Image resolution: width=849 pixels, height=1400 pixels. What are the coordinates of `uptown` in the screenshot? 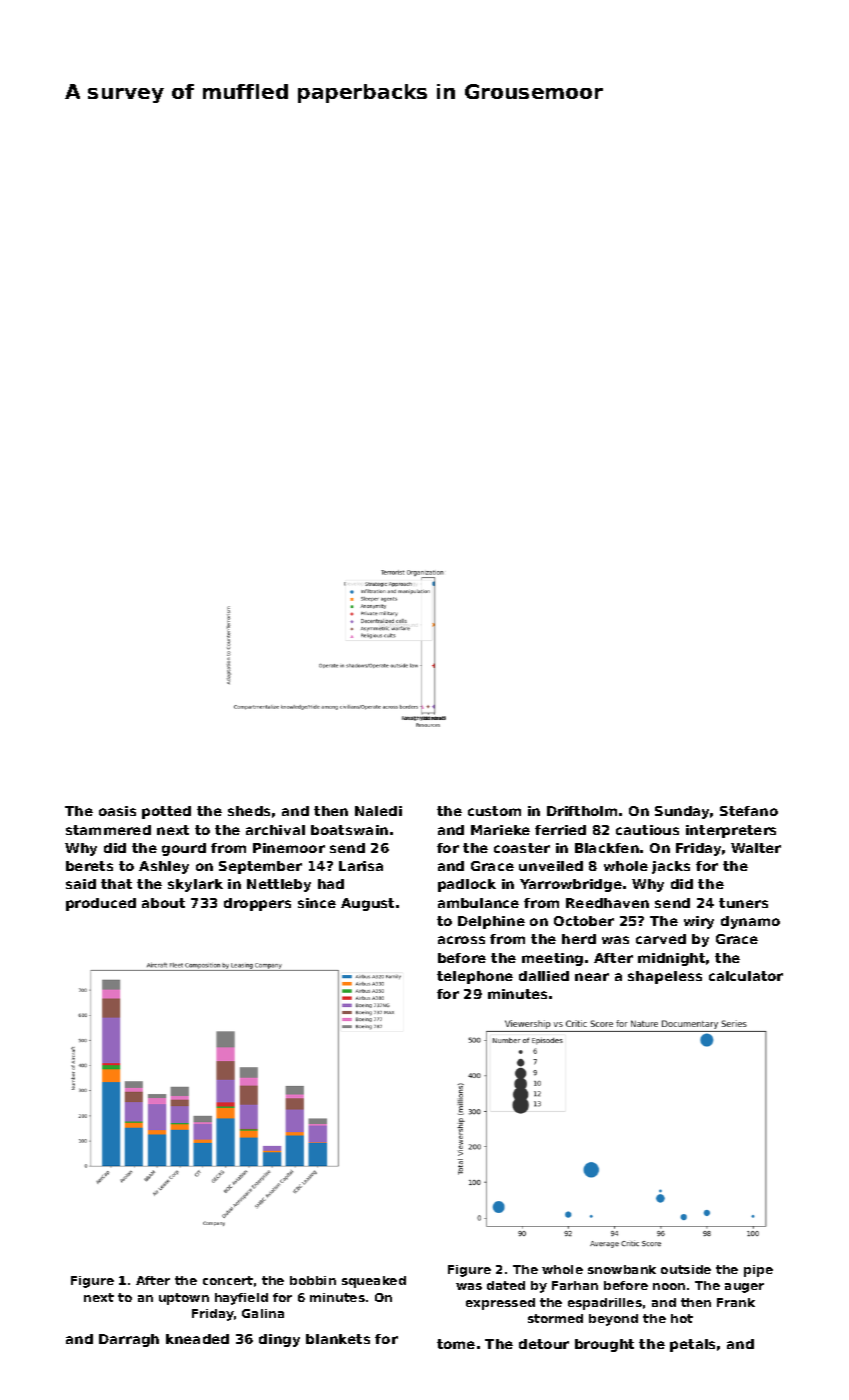 It's located at (184, 1299).
